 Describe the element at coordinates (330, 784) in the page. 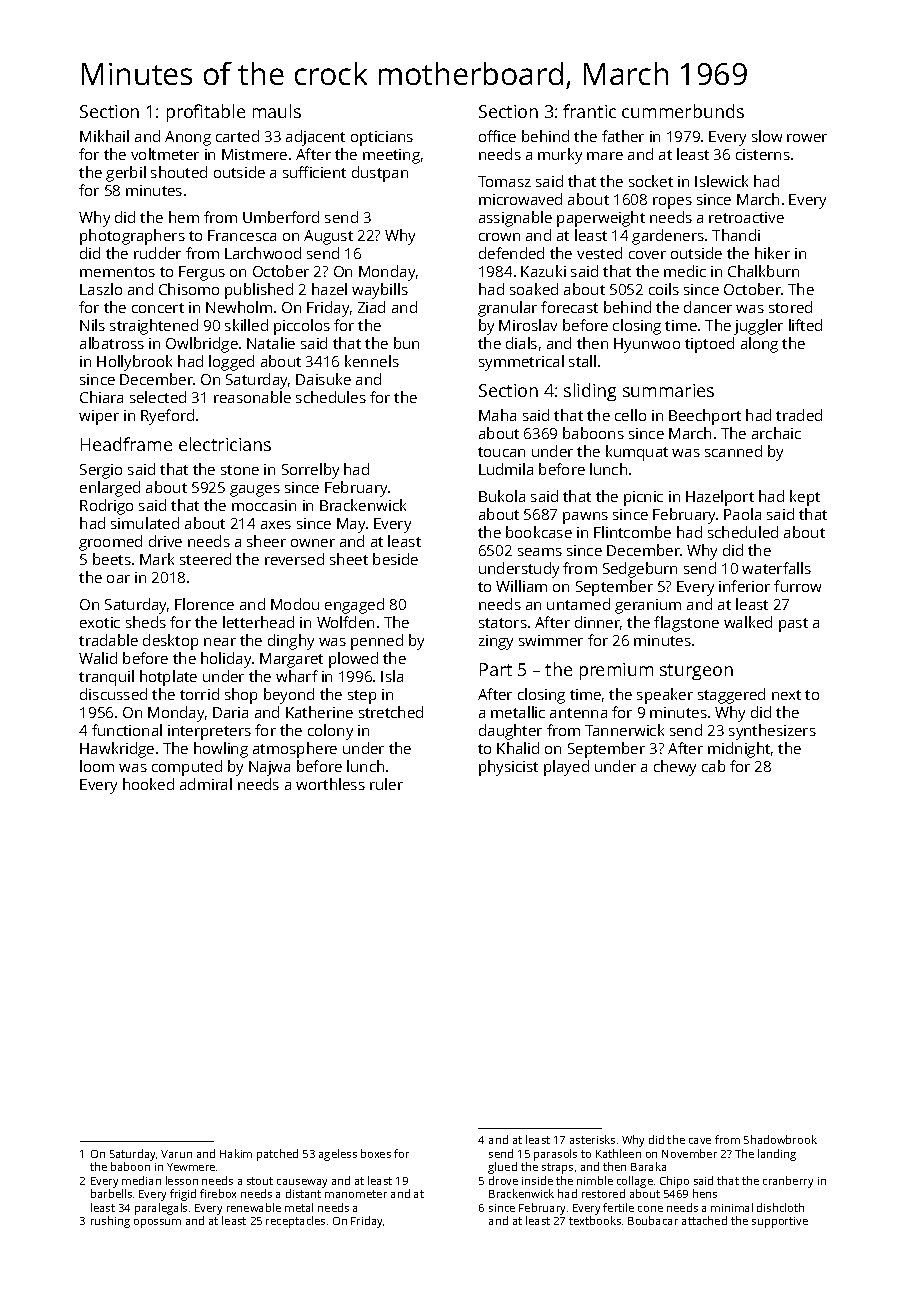

I see `worthless` at that location.
